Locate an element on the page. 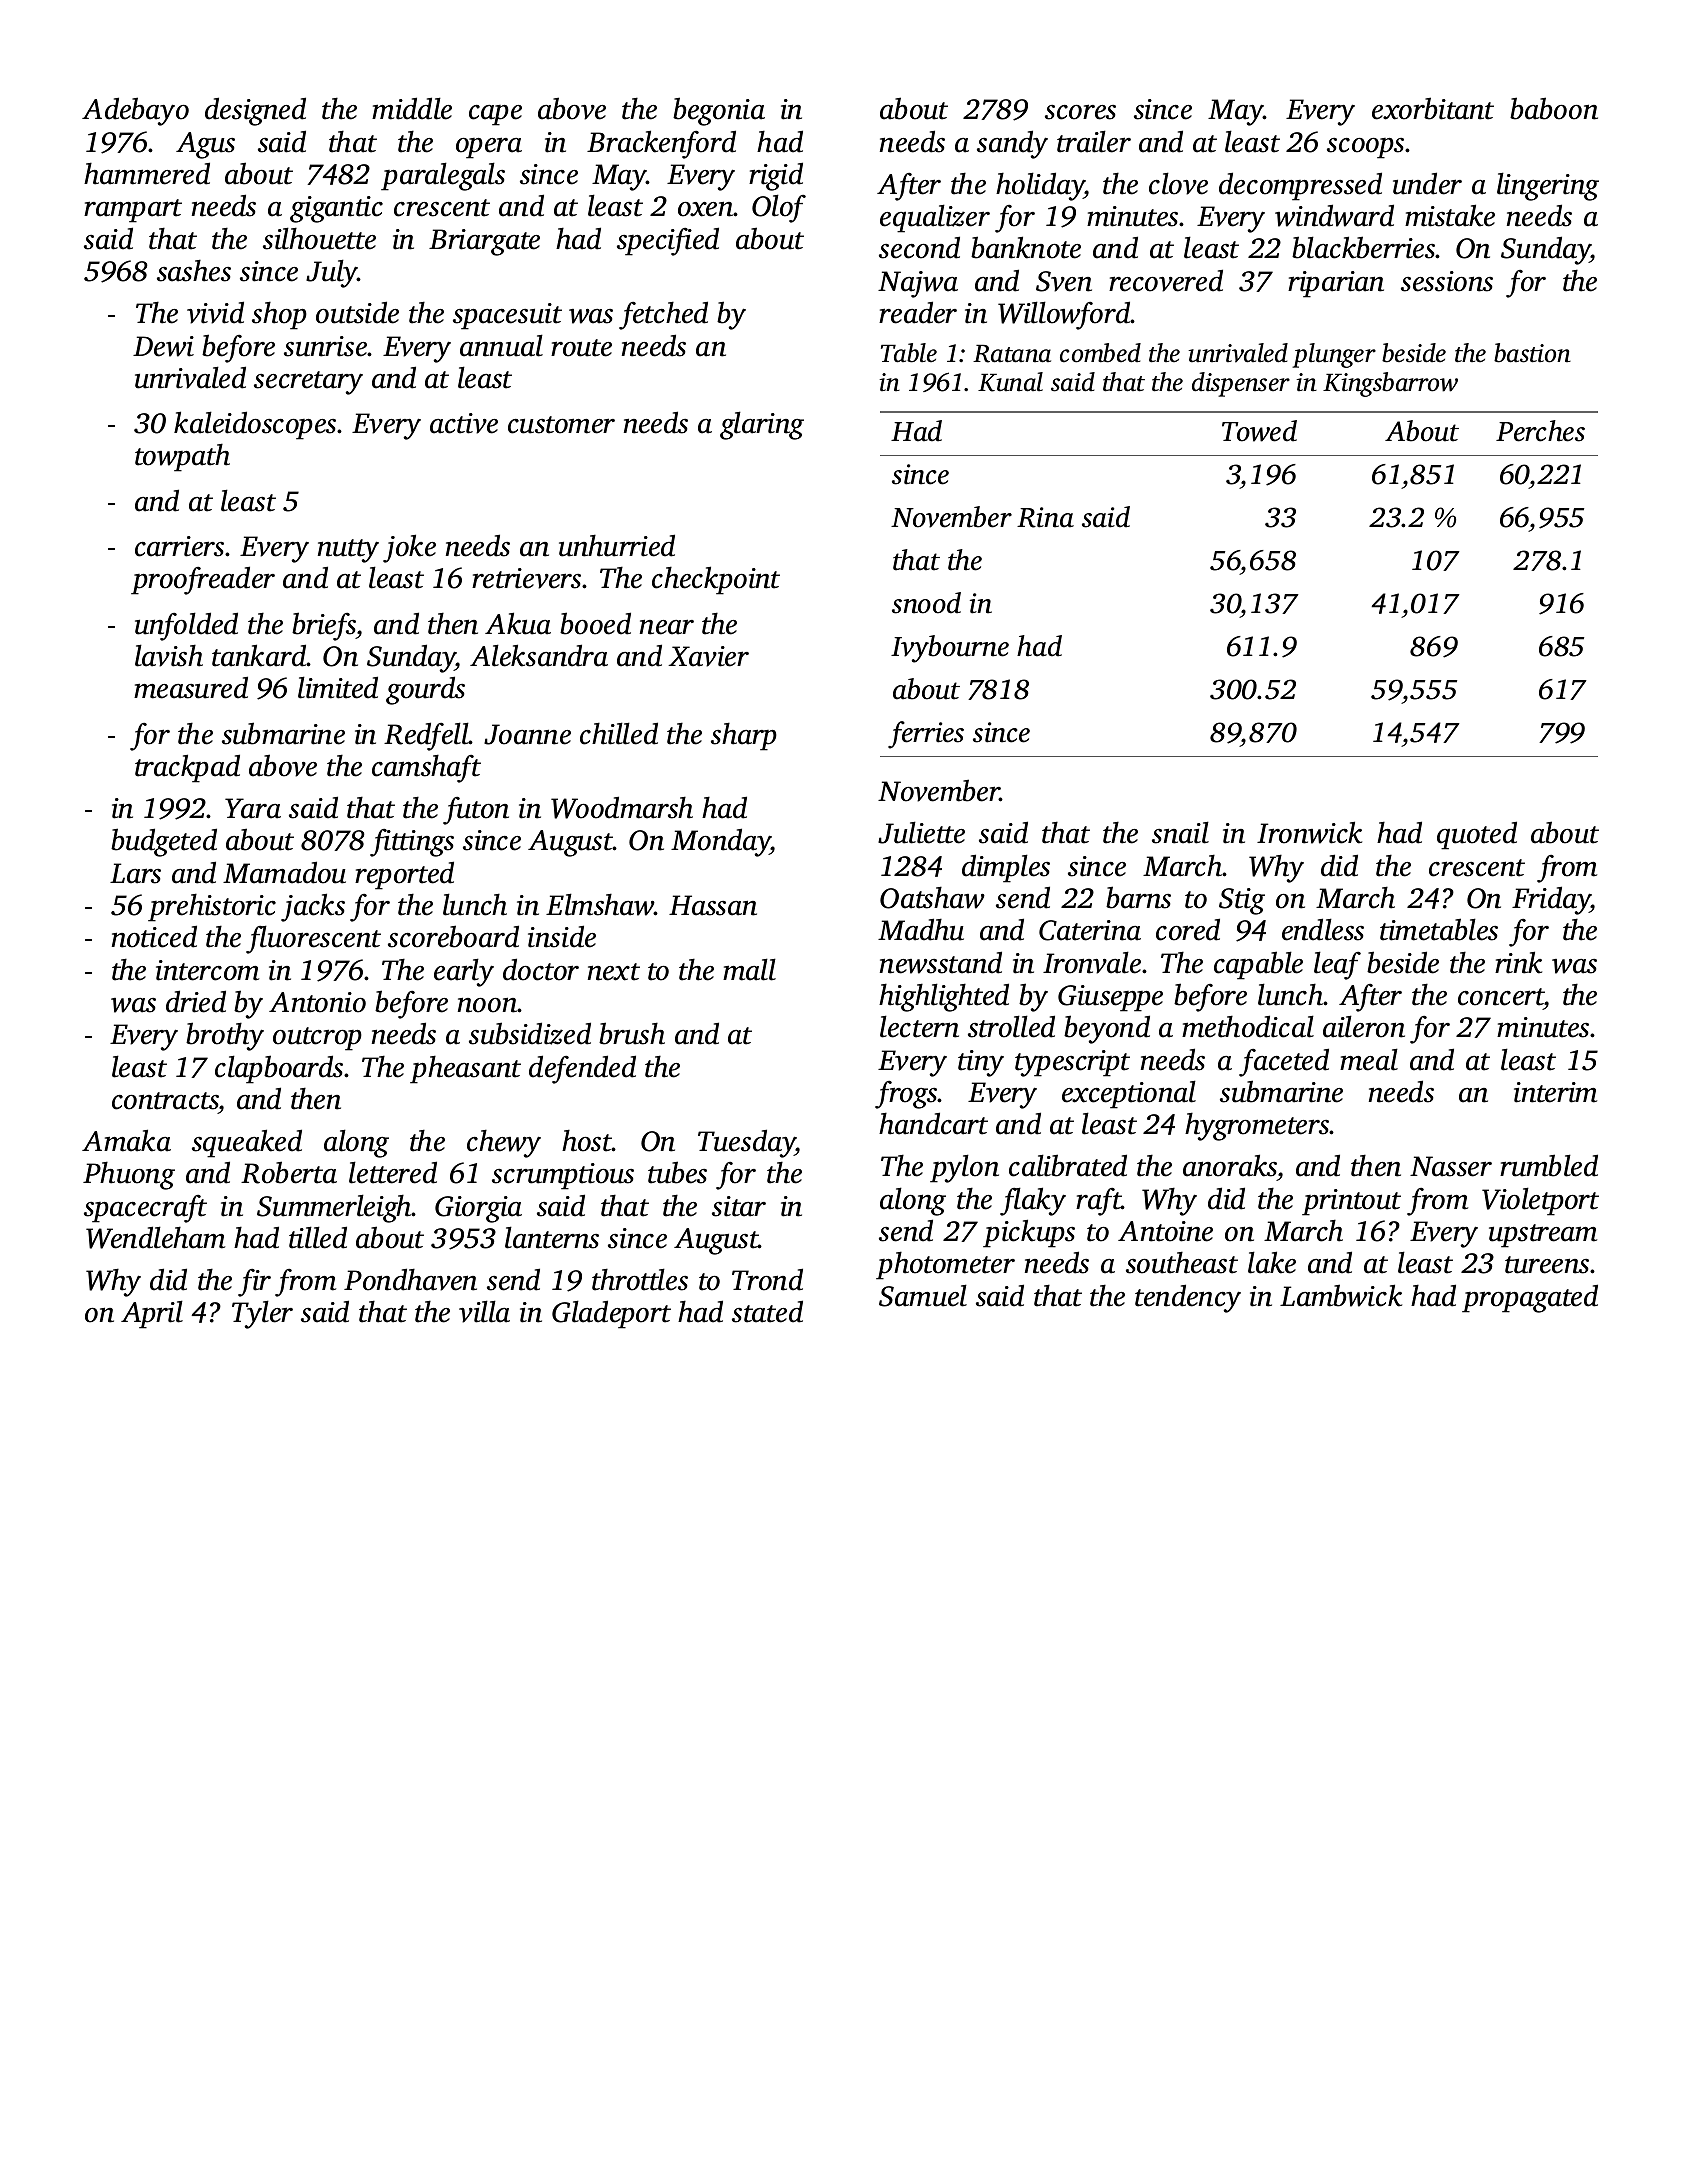 The width and height of the page is (1683, 2178). towpath is located at coordinates (182, 457).
